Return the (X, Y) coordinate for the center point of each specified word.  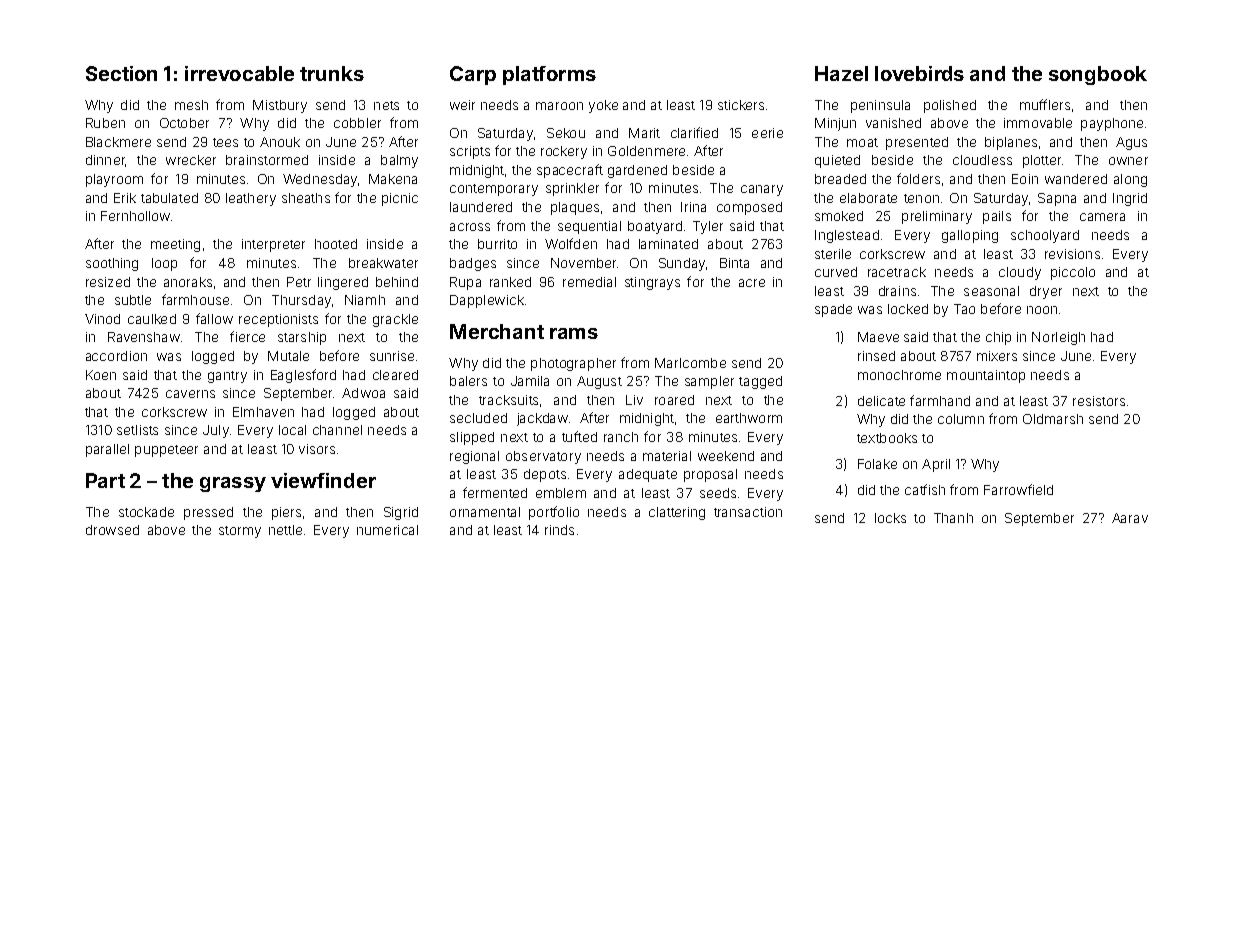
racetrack (897, 272)
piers (286, 513)
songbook (1098, 75)
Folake (877, 464)
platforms (549, 75)
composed (749, 208)
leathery (251, 199)
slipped (472, 438)
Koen (101, 375)
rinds (559, 530)
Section (121, 73)
